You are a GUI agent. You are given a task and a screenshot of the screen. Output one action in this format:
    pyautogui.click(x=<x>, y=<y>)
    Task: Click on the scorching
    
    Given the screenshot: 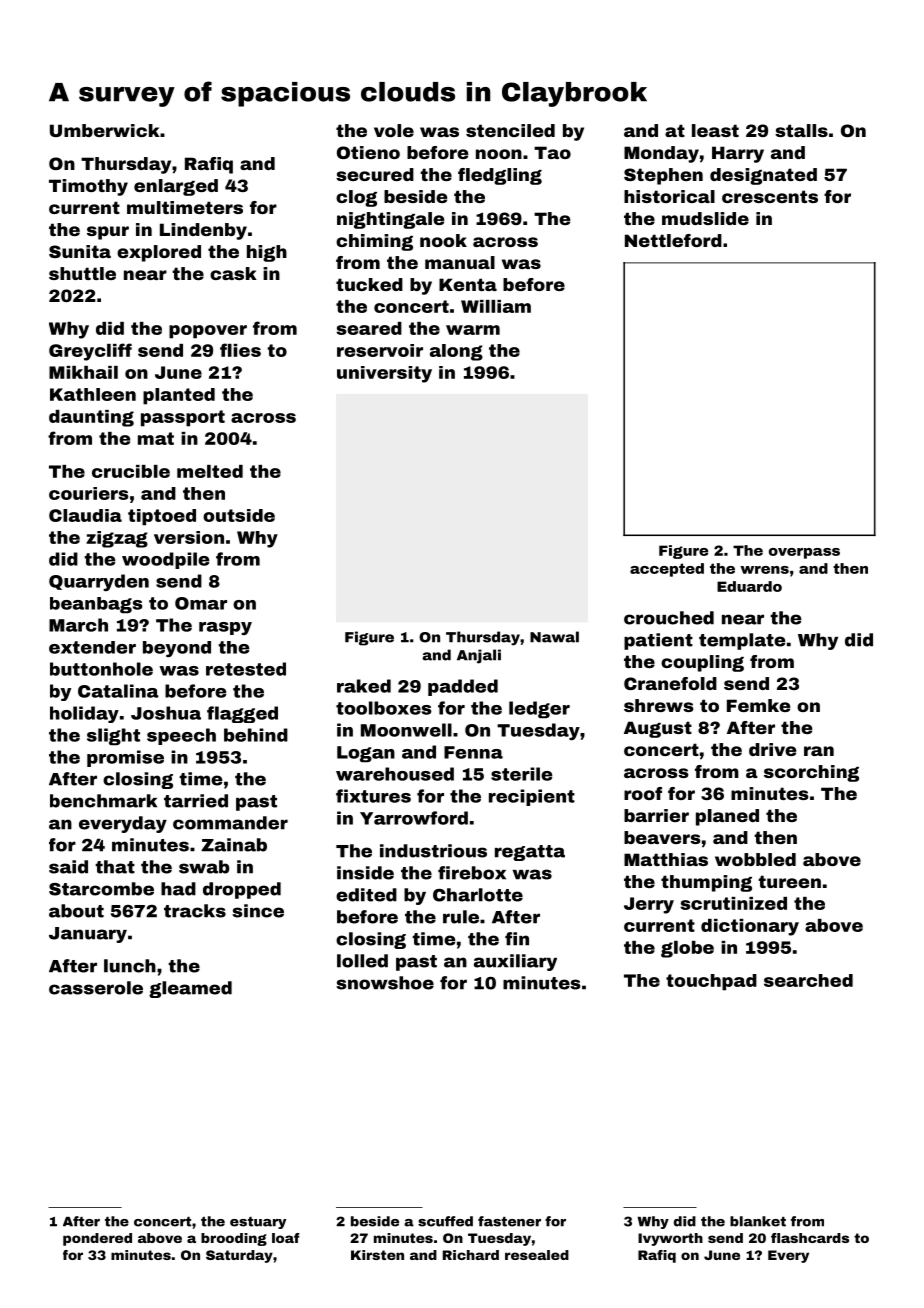 What is the action you would take?
    pyautogui.click(x=811, y=773)
